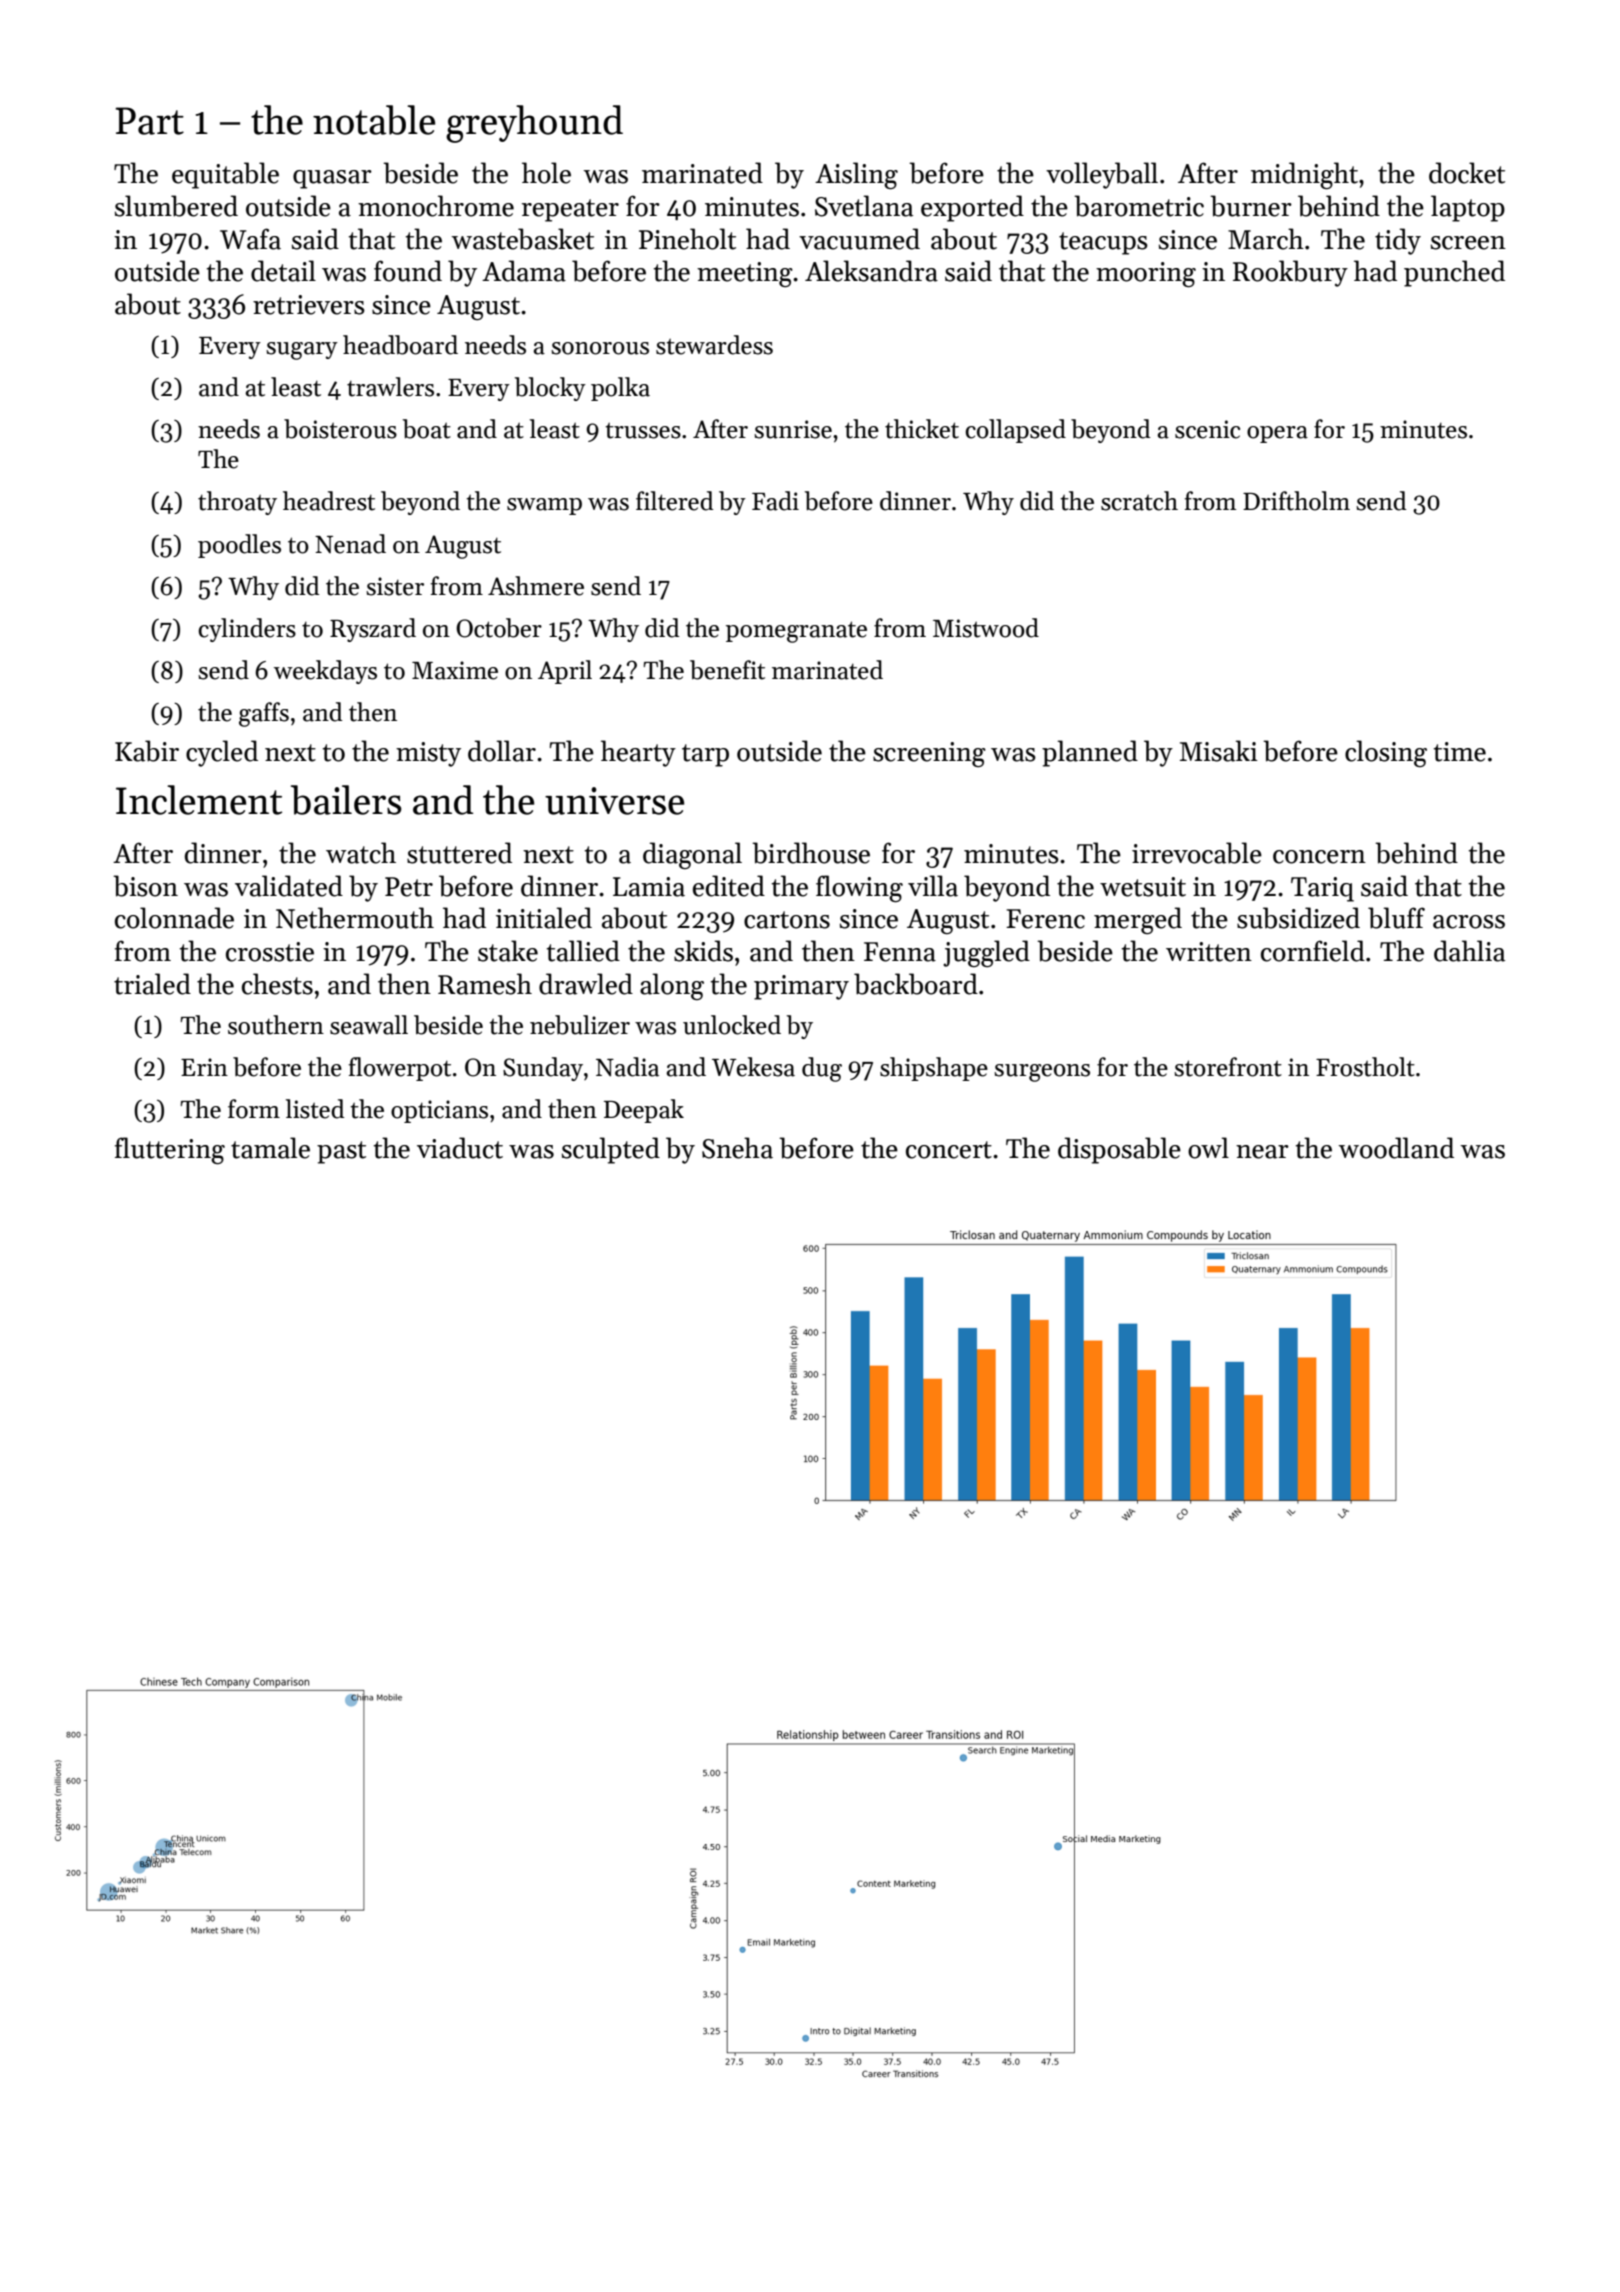  What do you see at coordinates (949, 1150) in the screenshot?
I see `concert` at bounding box center [949, 1150].
